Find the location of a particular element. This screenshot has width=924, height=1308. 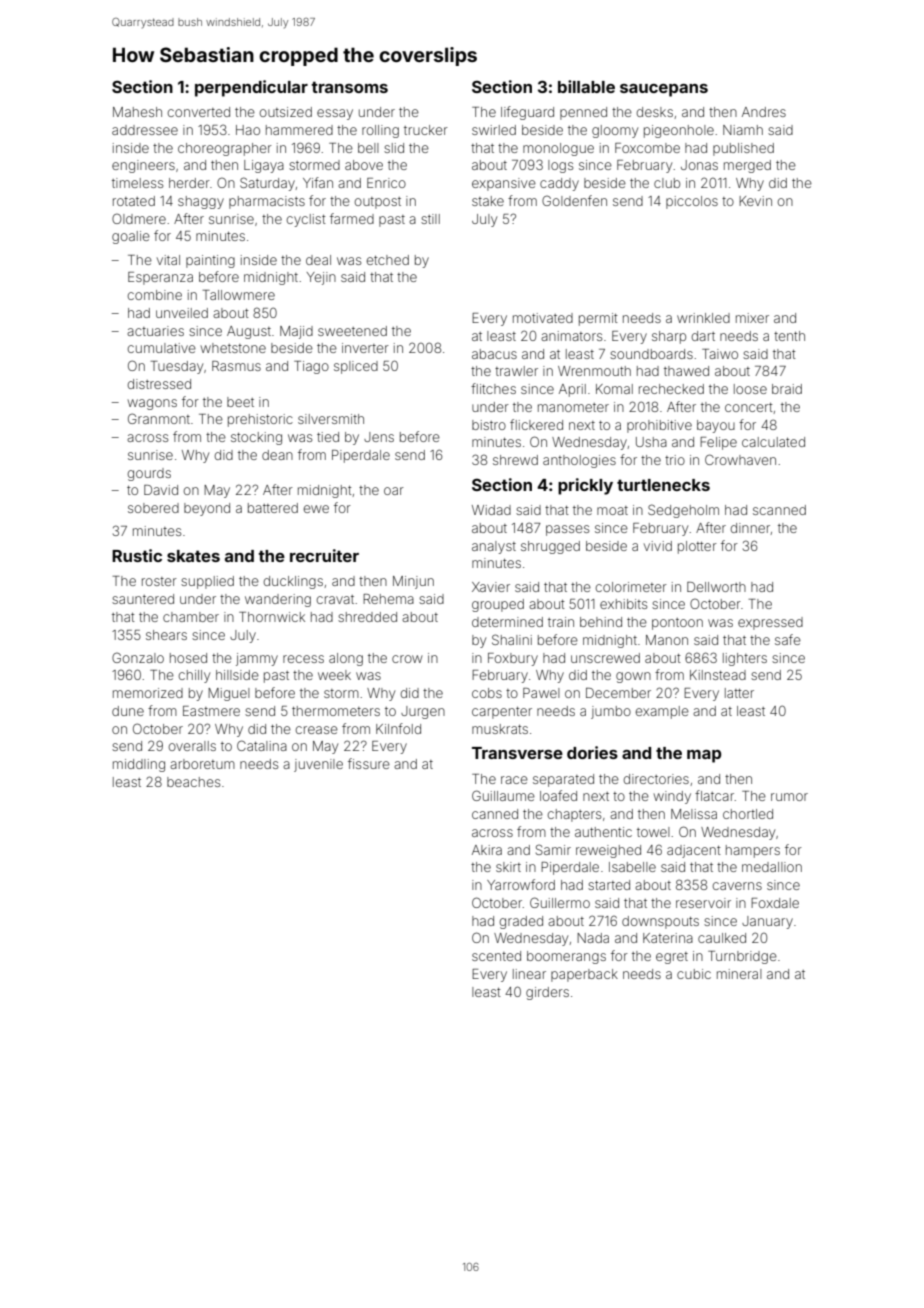

Usha is located at coordinates (651, 442).
